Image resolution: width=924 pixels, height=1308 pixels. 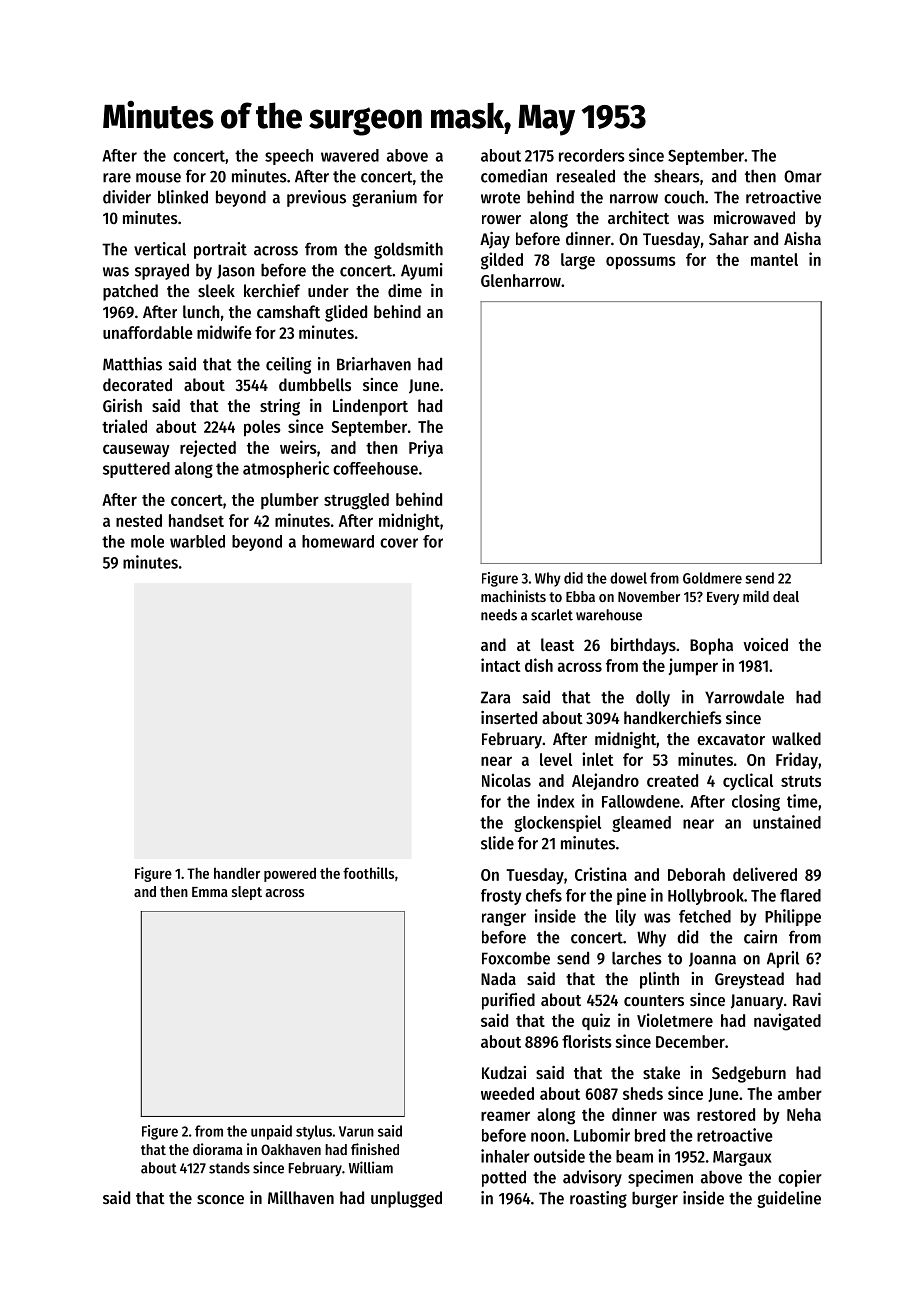 What do you see at coordinates (507, 1093) in the image?
I see `weeded` at bounding box center [507, 1093].
